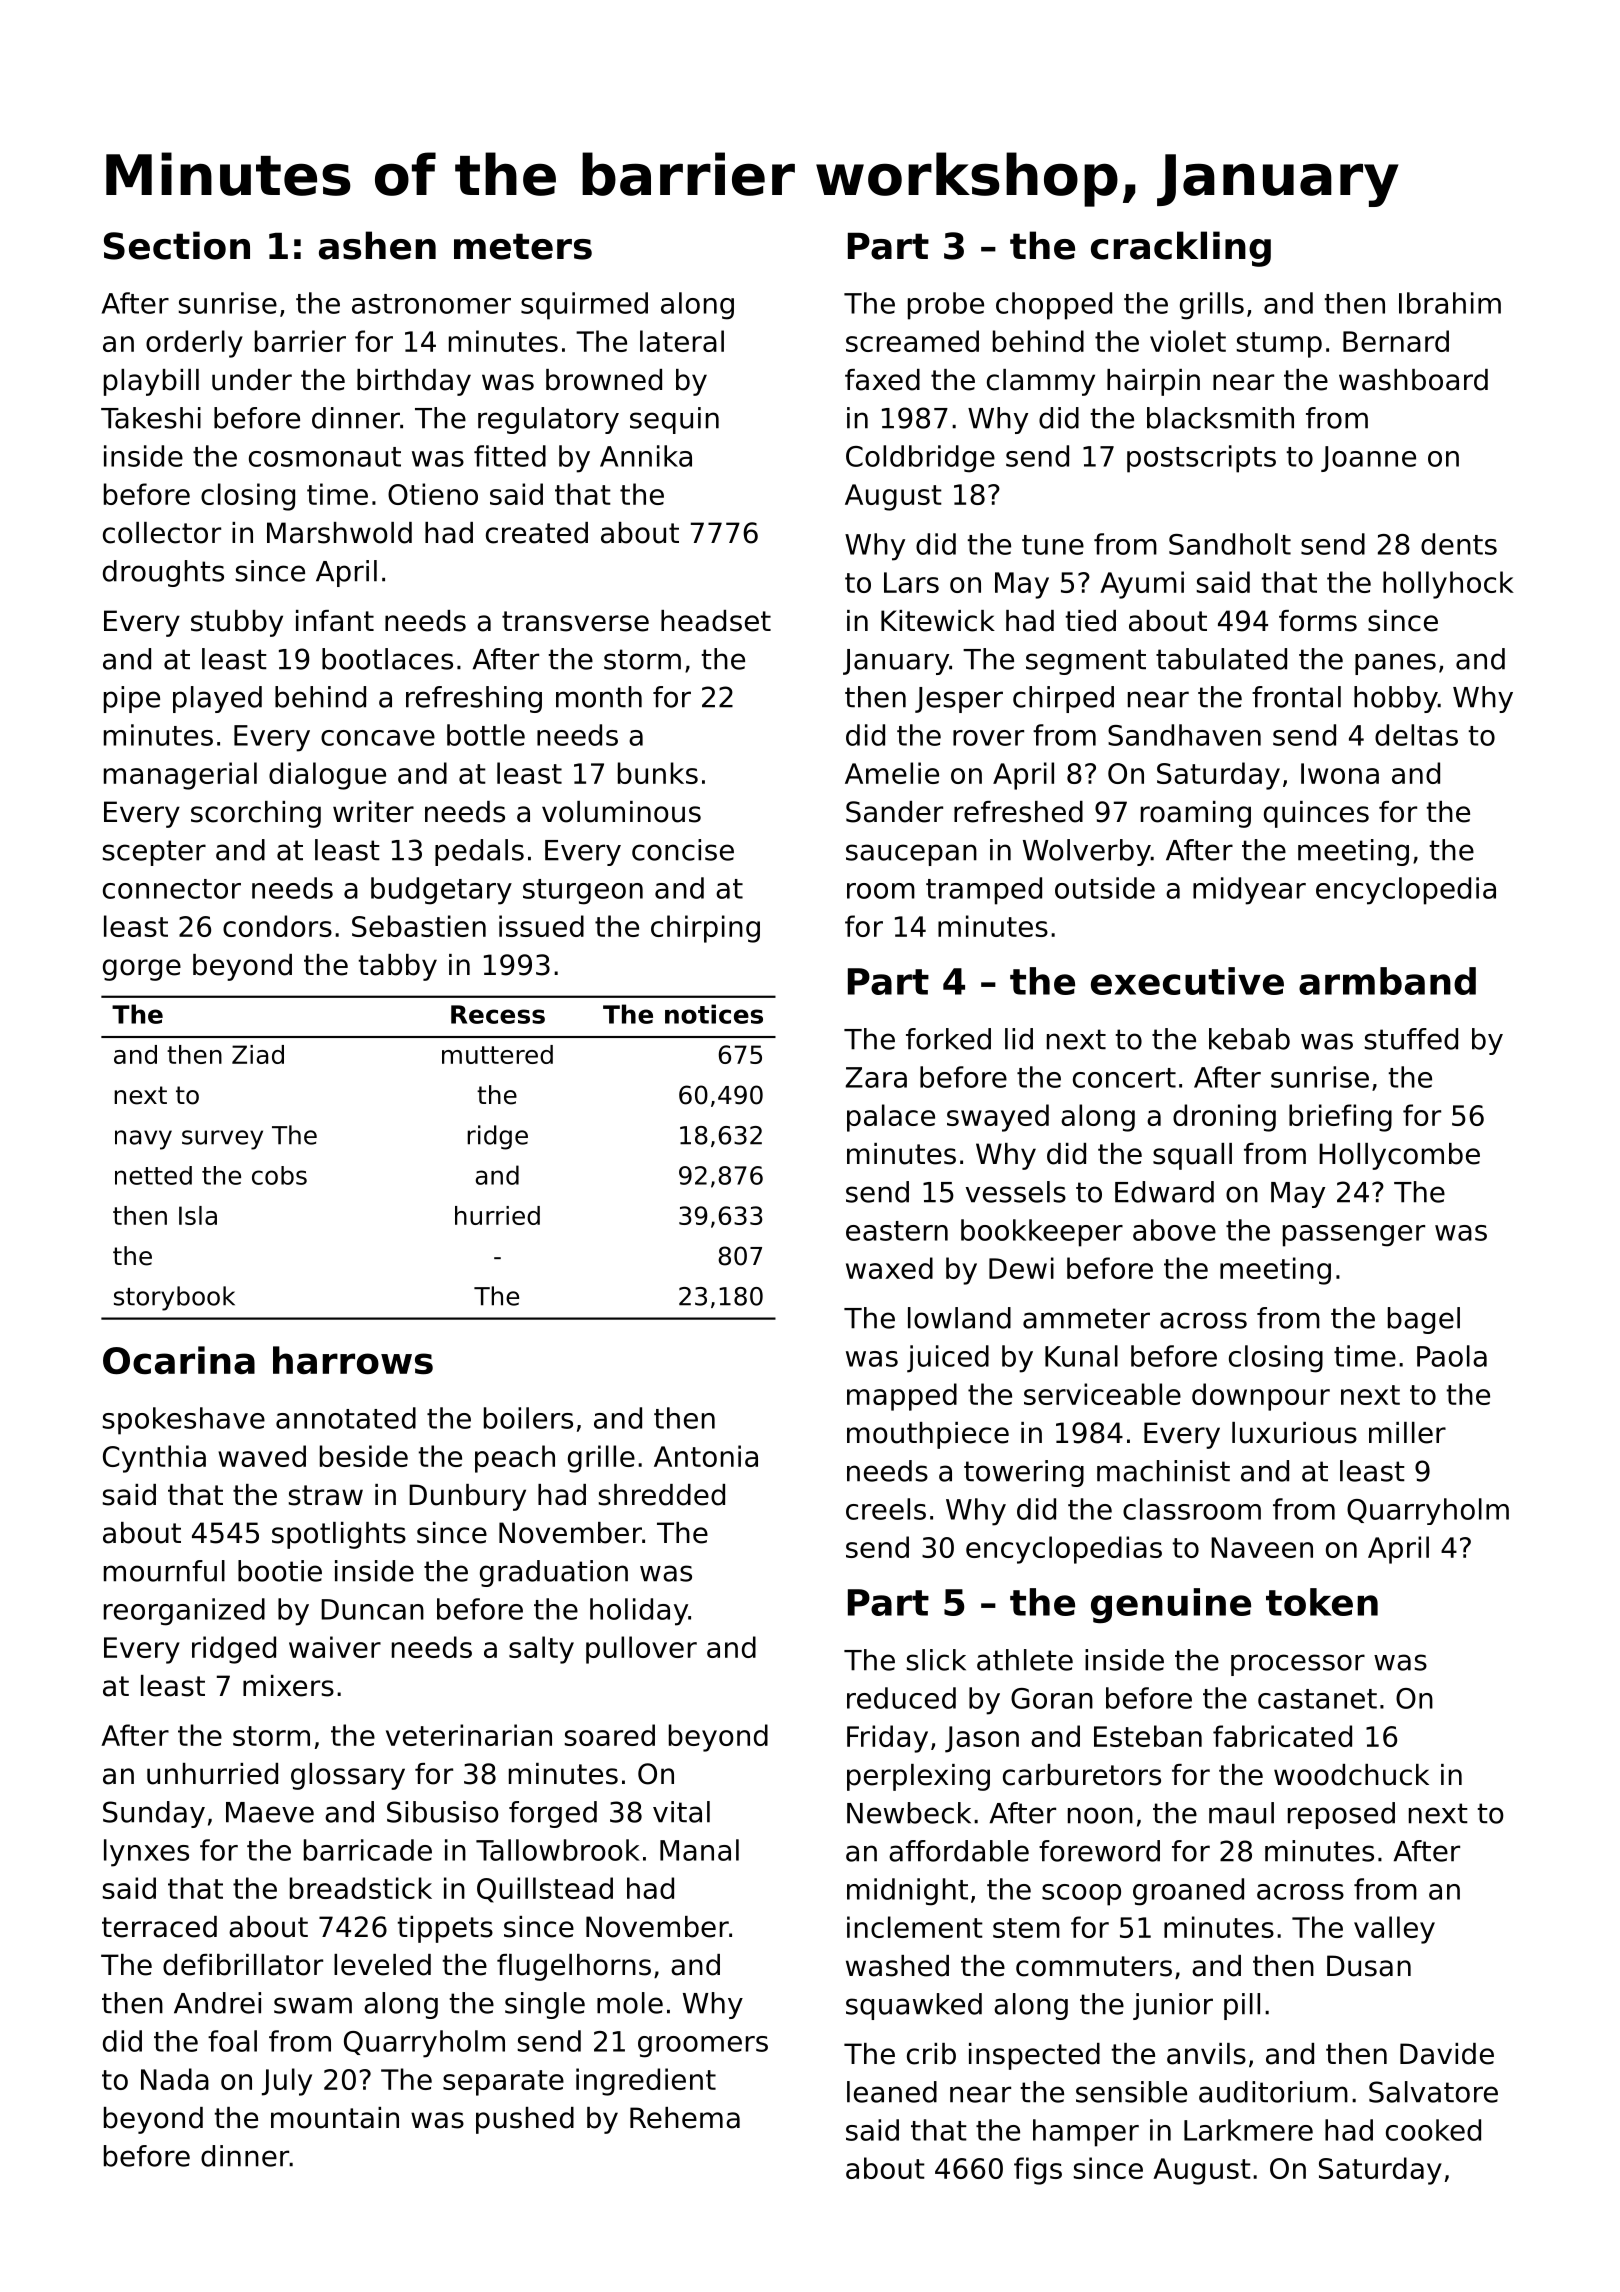 Image resolution: width=1620 pixels, height=2292 pixels. What do you see at coordinates (705, 929) in the screenshot?
I see `chirping` at bounding box center [705, 929].
